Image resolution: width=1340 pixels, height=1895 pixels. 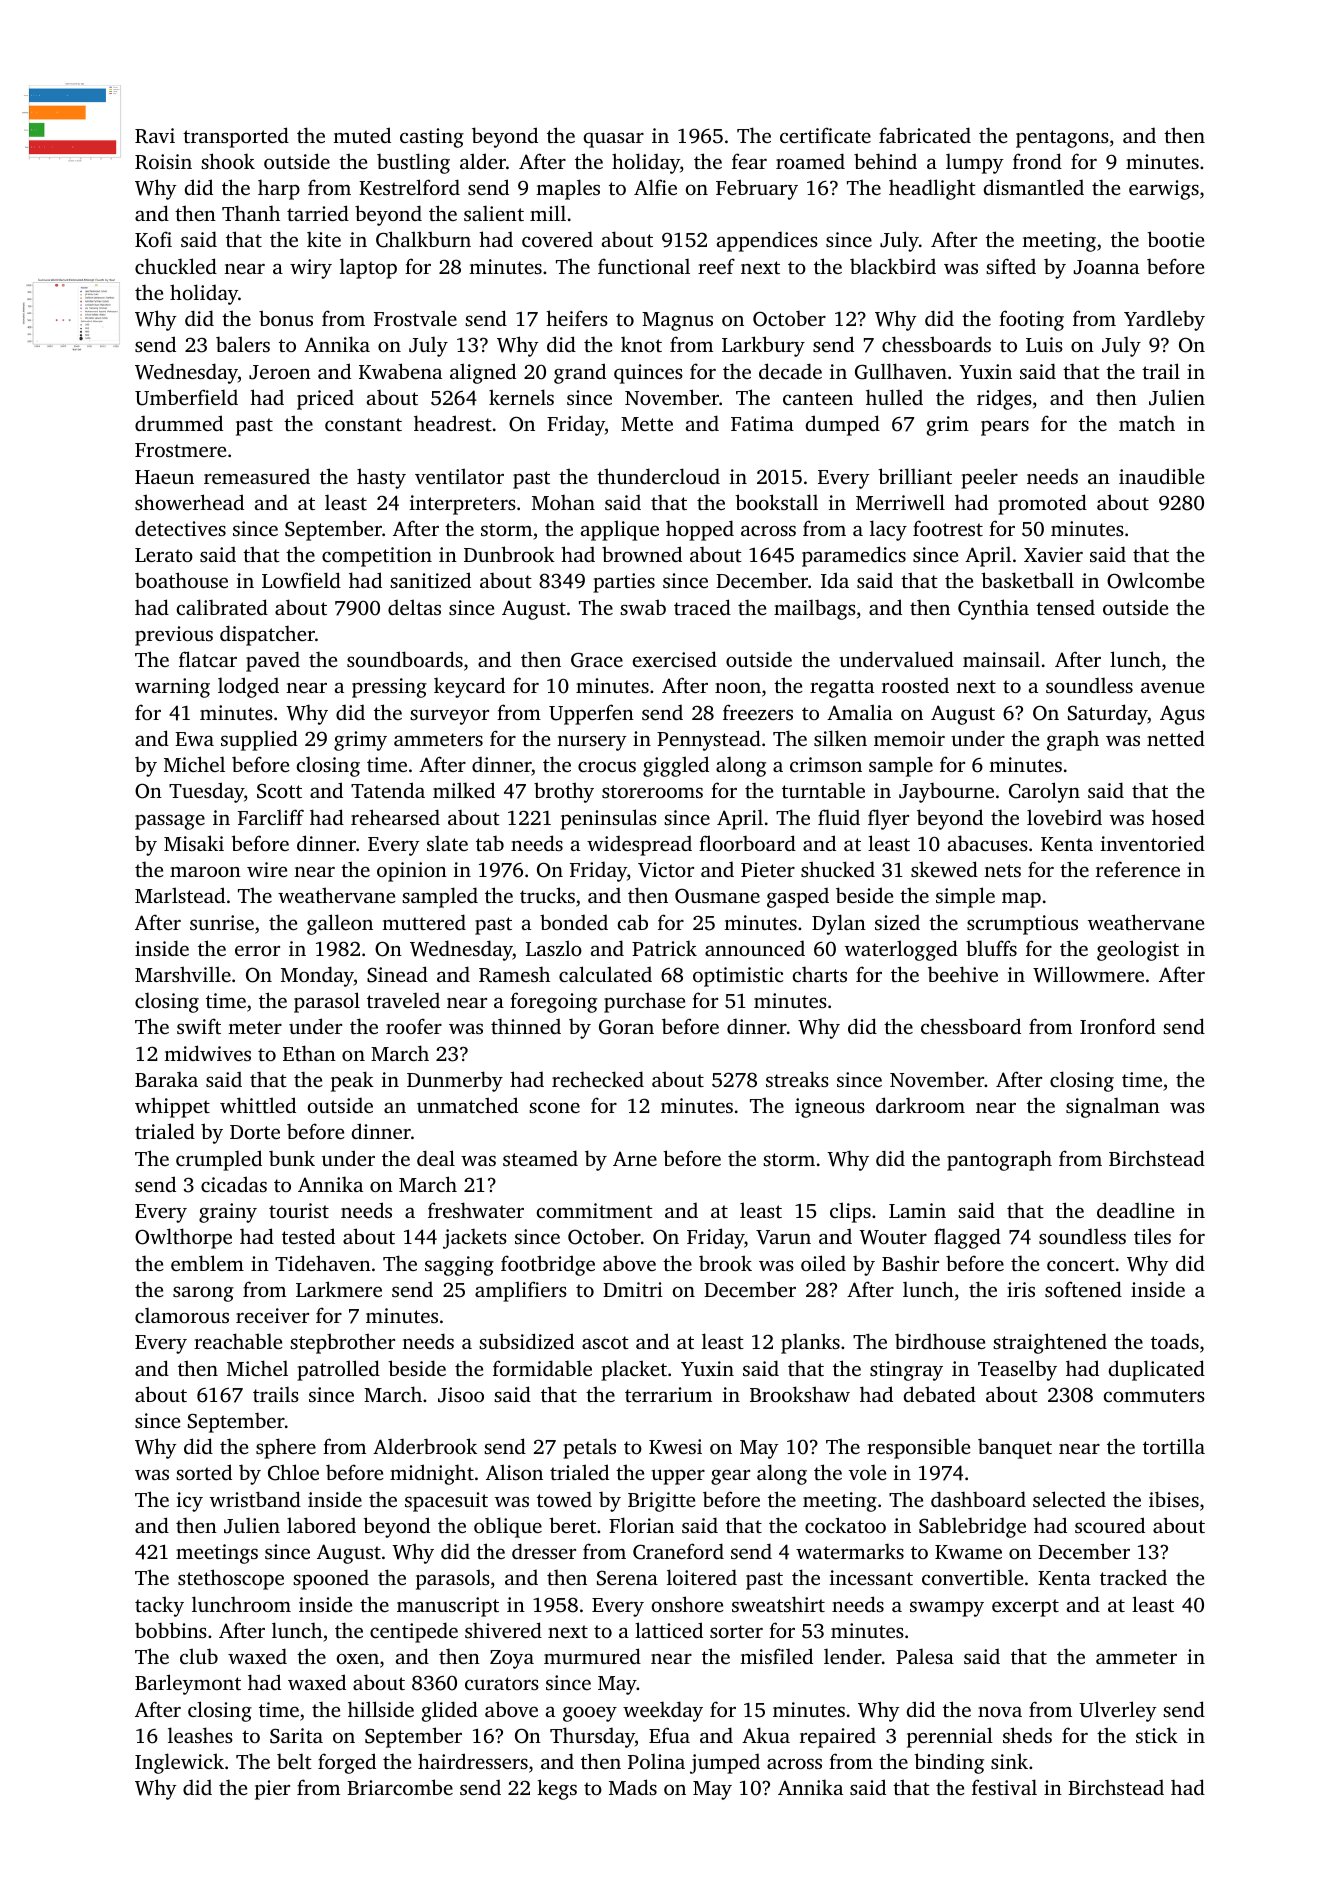 What do you see at coordinates (377, 557) in the screenshot?
I see `competition` at bounding box center [377, 557].
